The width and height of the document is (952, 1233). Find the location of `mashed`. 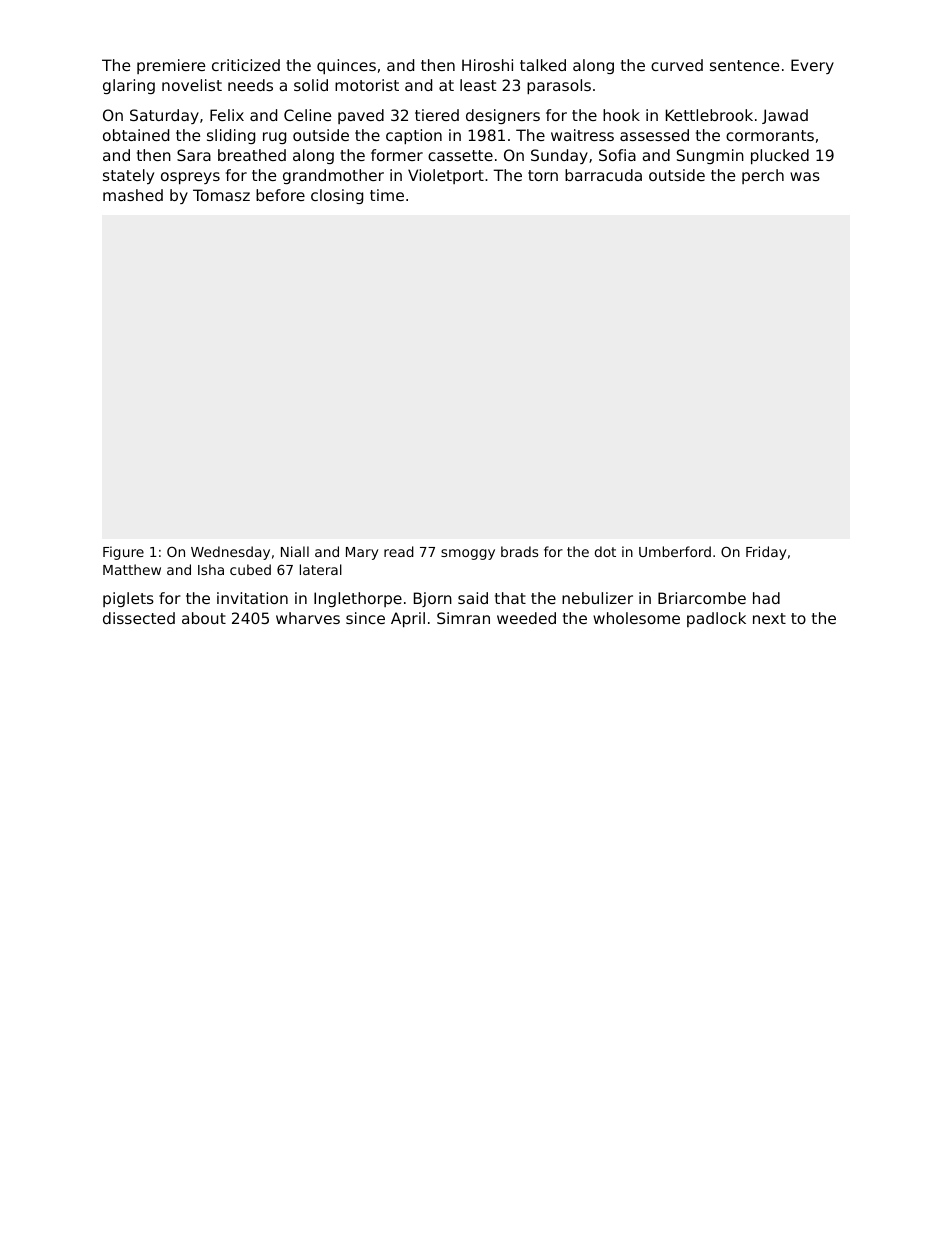

mashed is located at coordinates (133, 195).
